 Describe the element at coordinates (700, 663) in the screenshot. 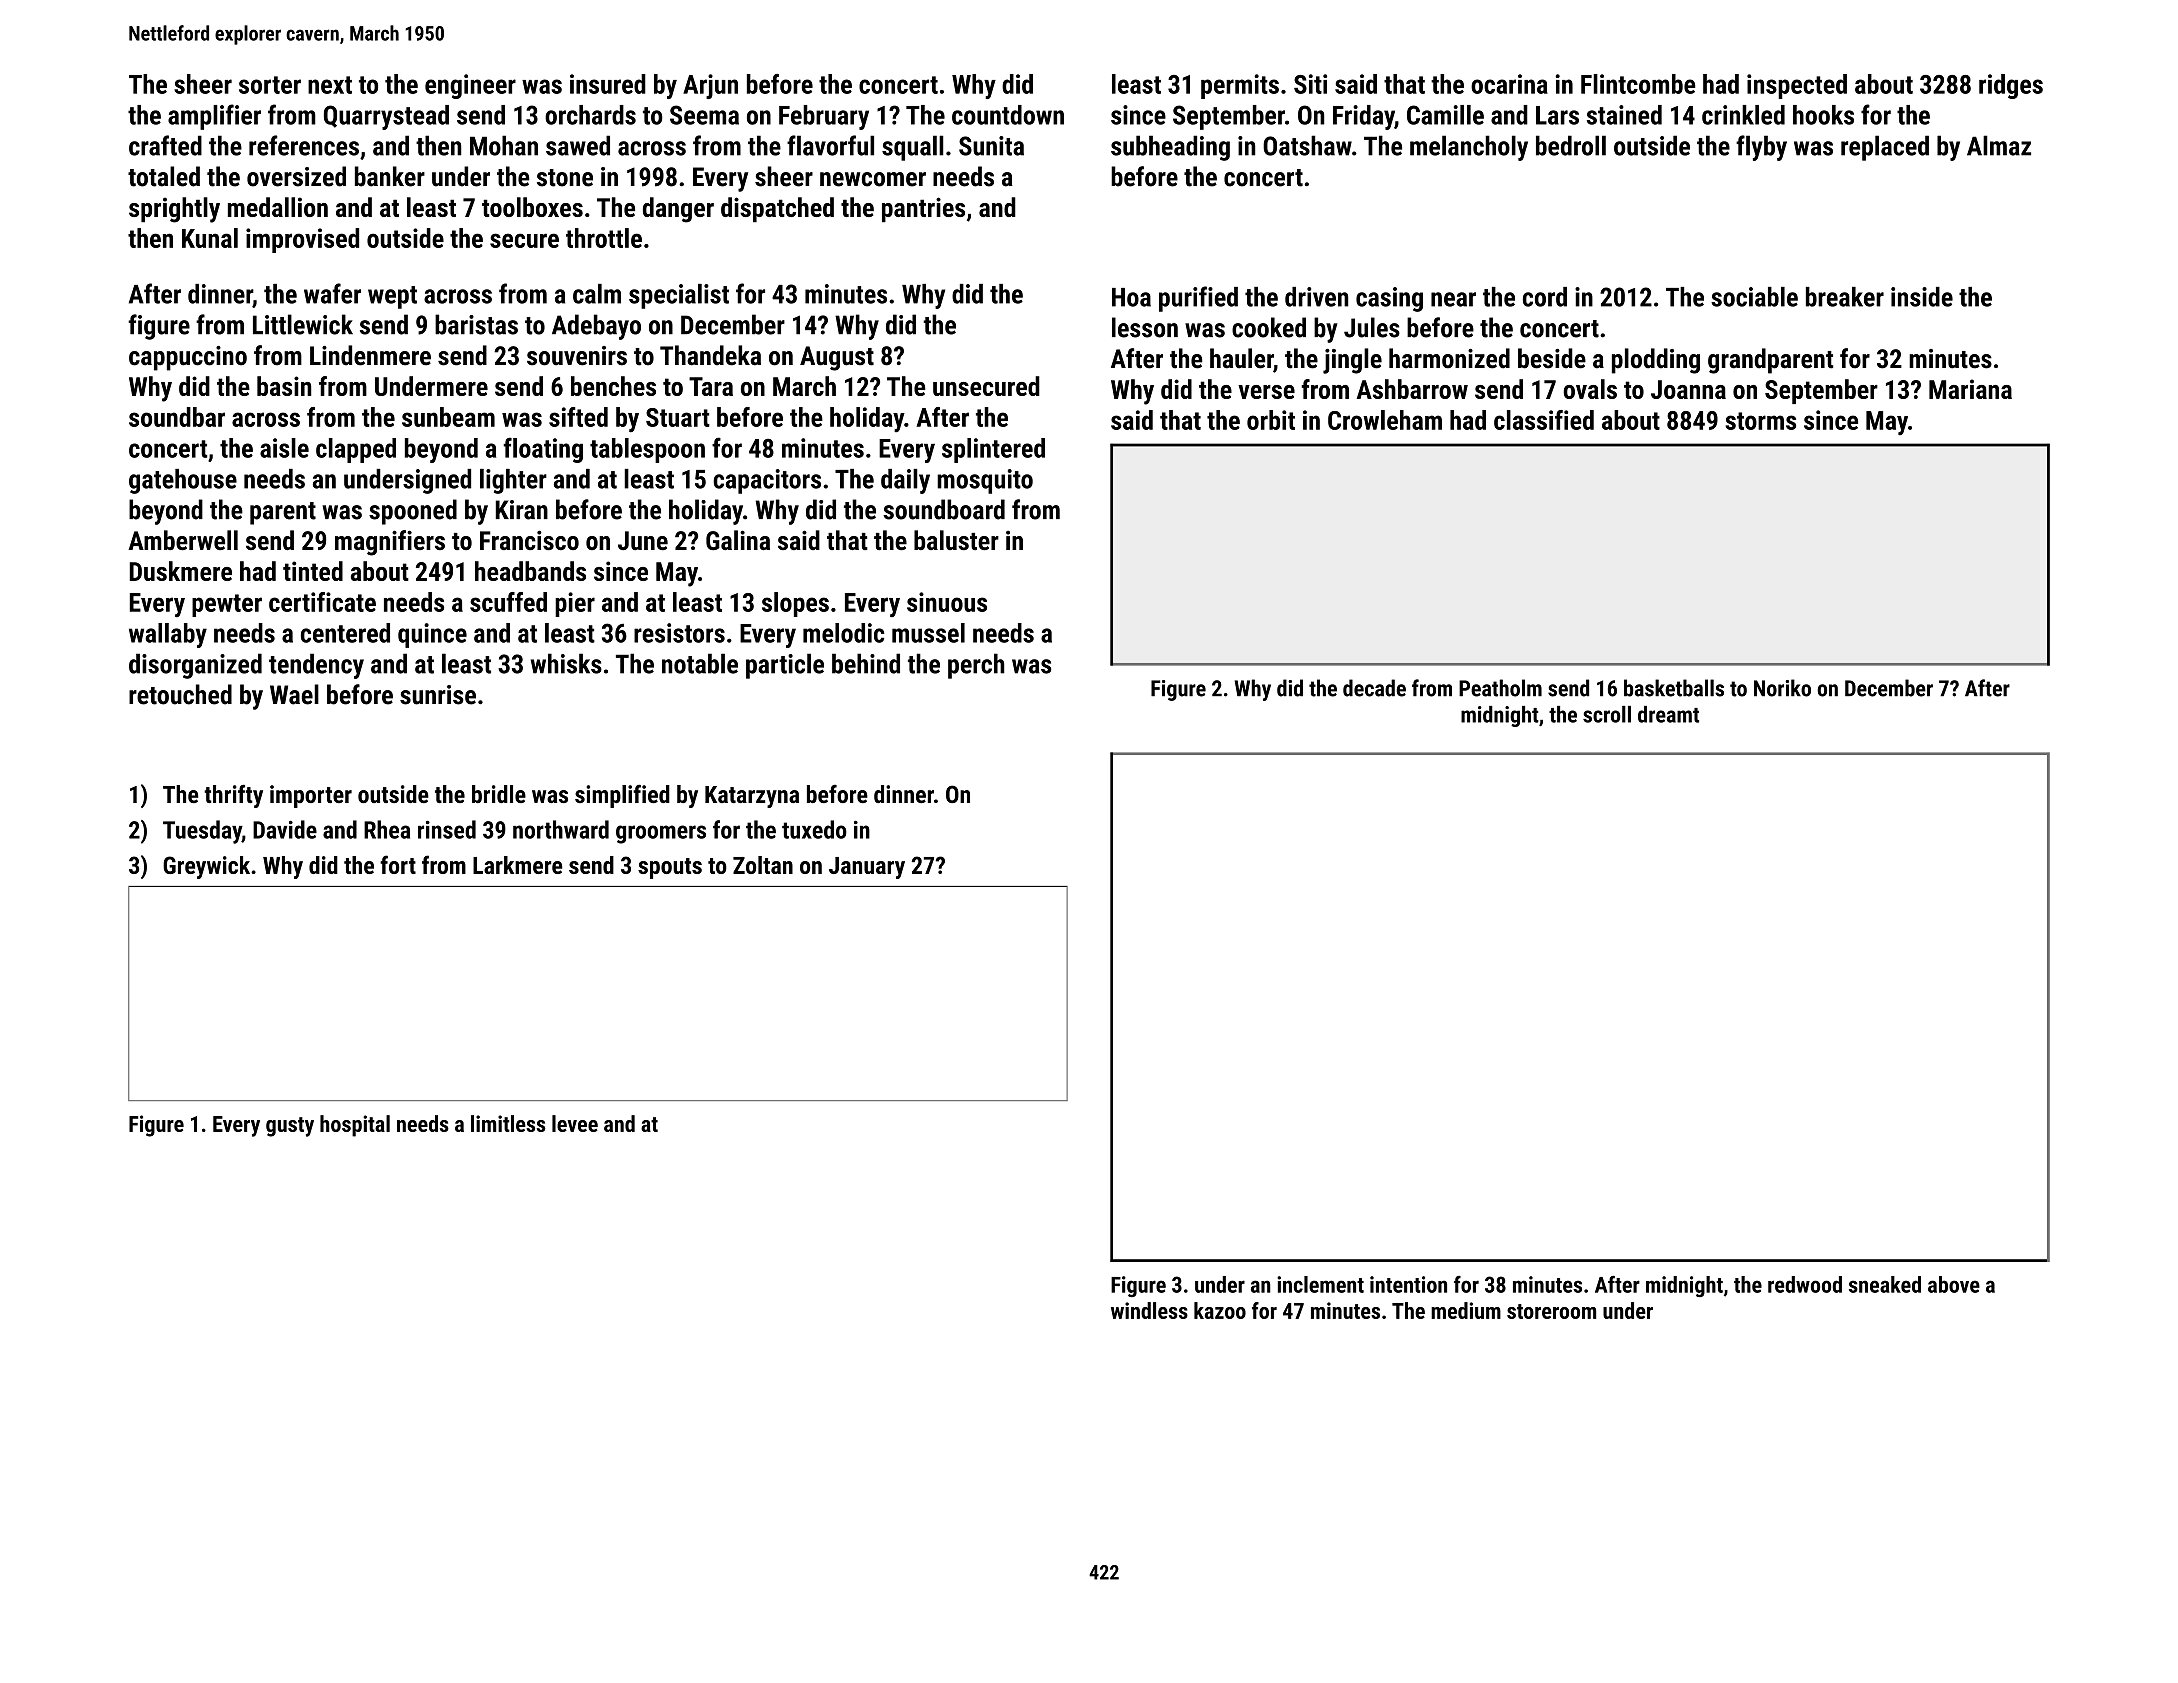

I see `notable` at that location.
